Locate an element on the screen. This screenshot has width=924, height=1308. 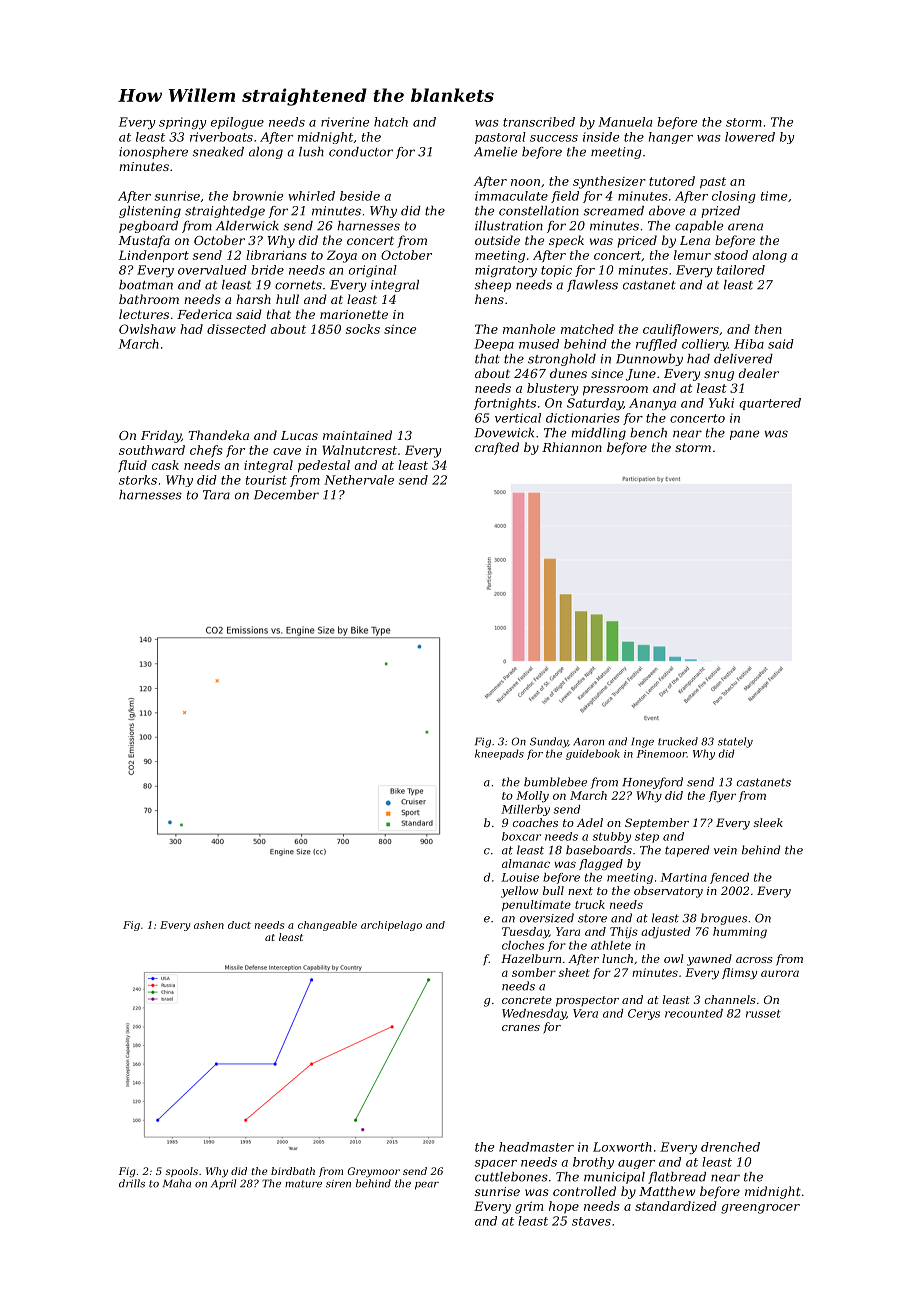
Aaron is located at coordinates (588, 742).
